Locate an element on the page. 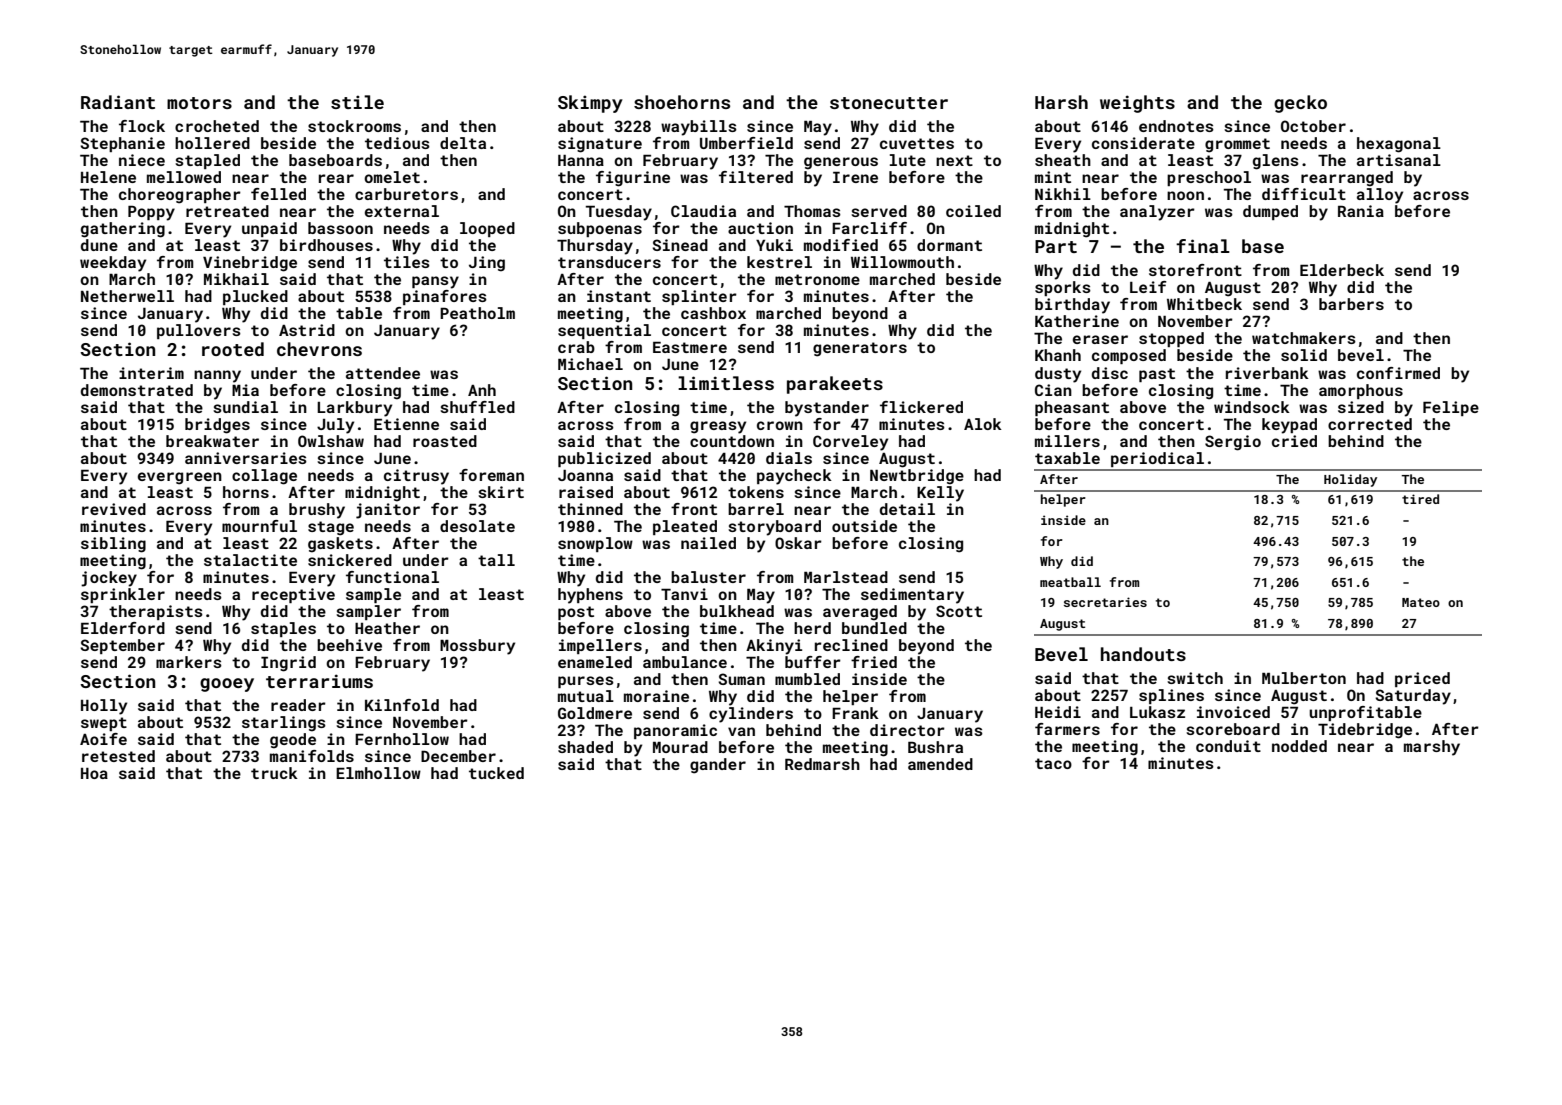 The width and height of the page is (1562, 1105). Skimpy is located at coordinates (590, 104).
